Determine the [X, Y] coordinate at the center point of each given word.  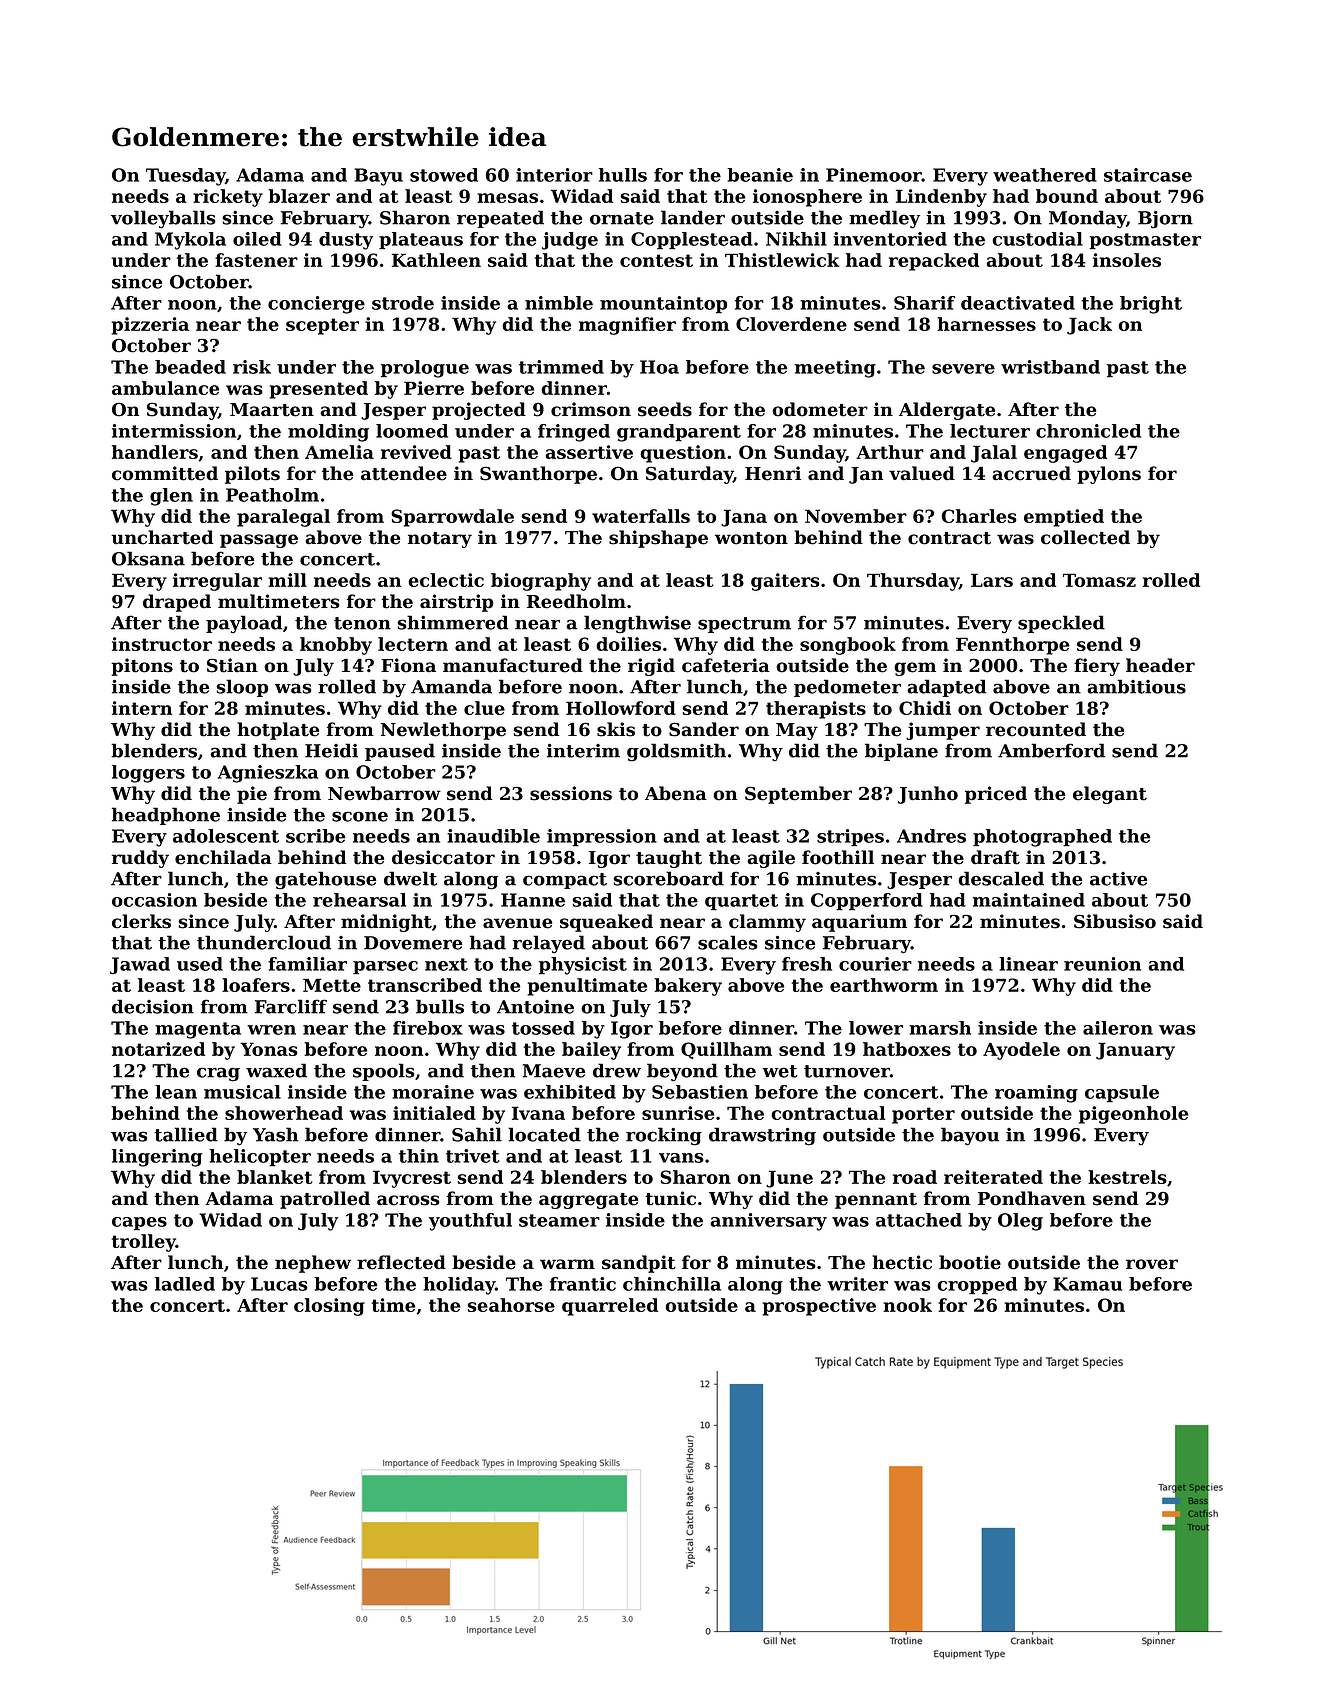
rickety [228, 198]
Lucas [279, 1284]
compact [565, 881]
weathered [1045, 175]
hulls [623, 175]
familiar [307, 964]
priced [996, 795]
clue [484, 708]
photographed [1042, 838]
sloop [242, 688]
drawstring [762, 1136]
